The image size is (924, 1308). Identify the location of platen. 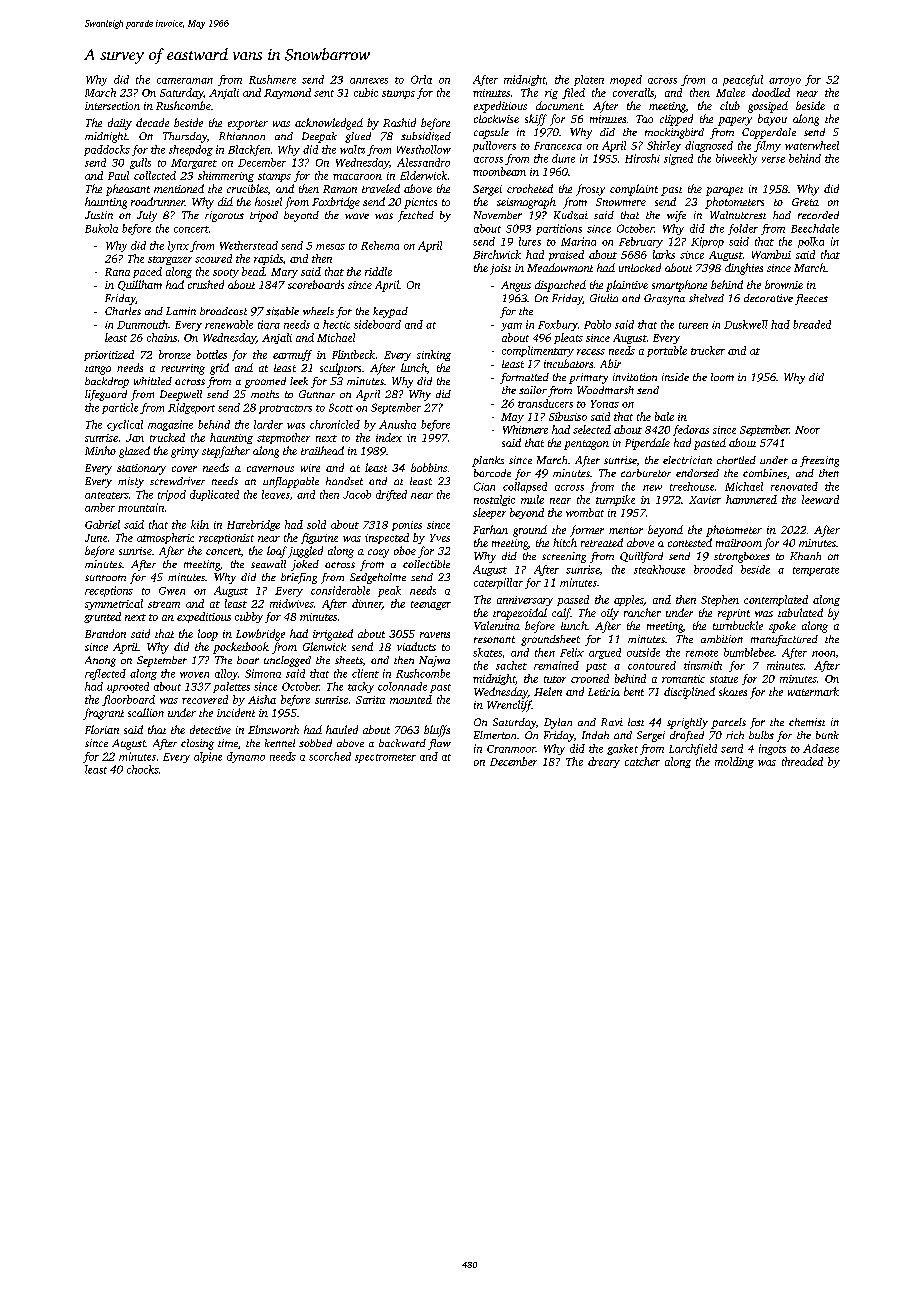
(589, 80).
